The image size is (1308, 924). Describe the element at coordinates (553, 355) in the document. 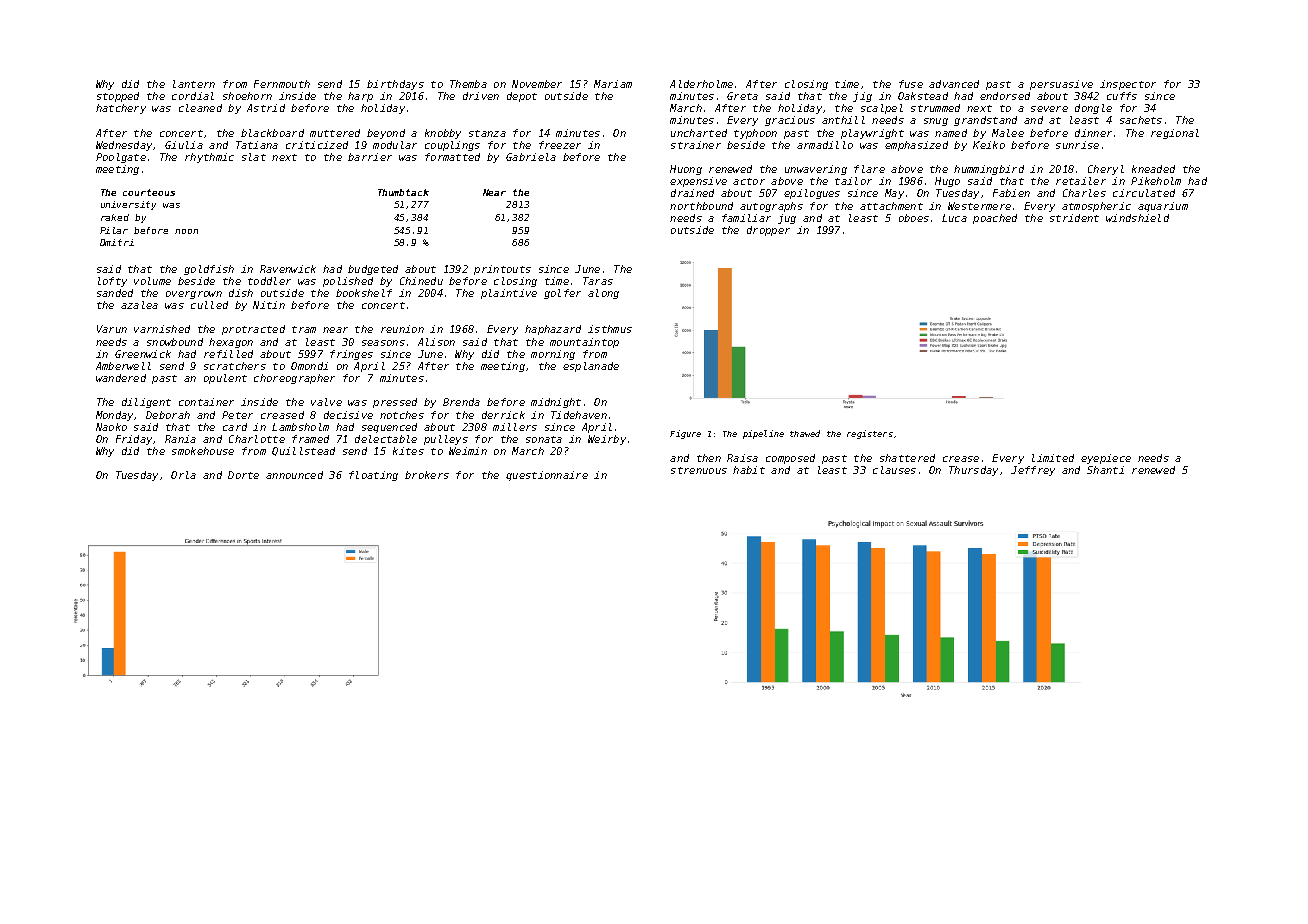

I see `morning` at that location.
